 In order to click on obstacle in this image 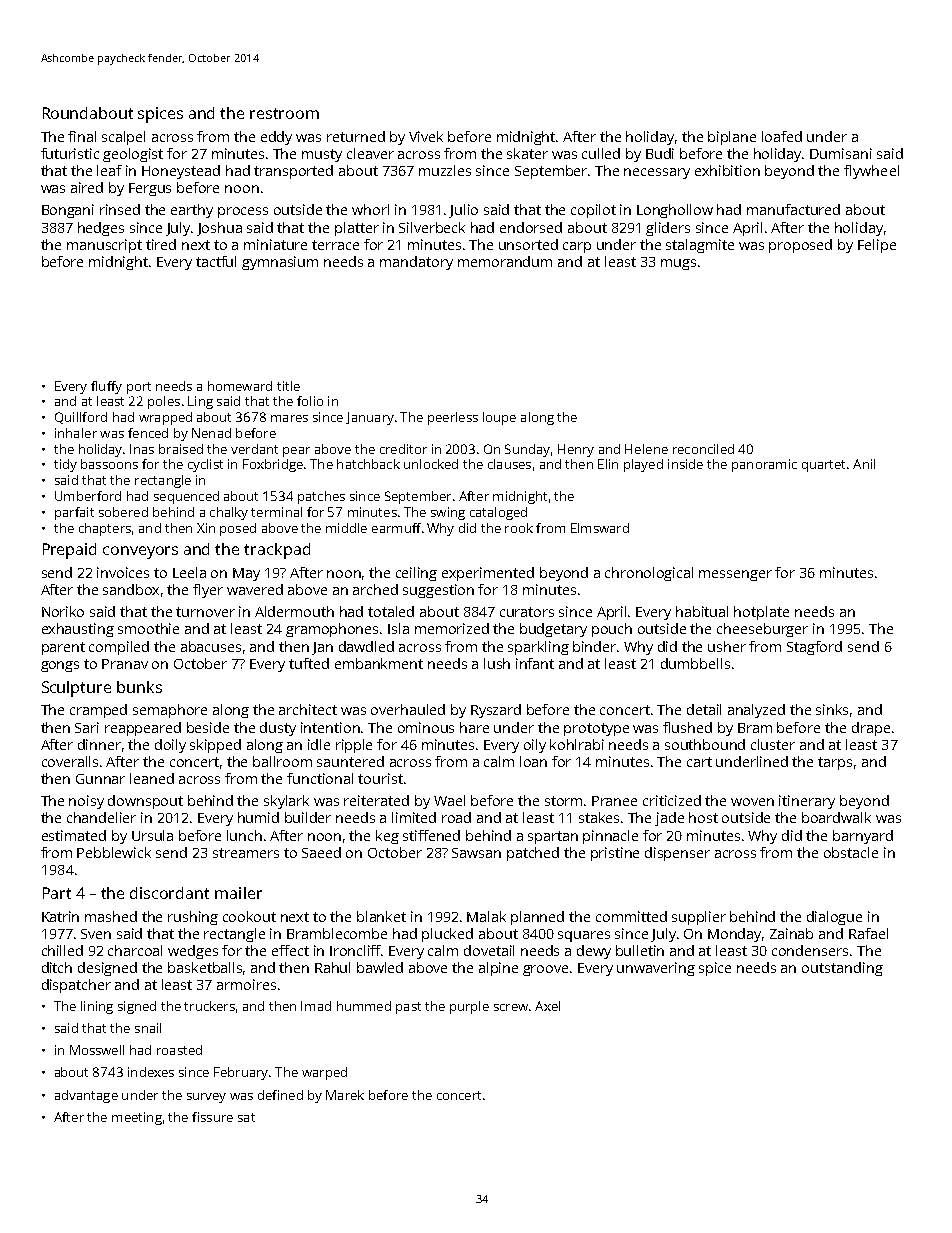, I will do `click(851, 852)`.
